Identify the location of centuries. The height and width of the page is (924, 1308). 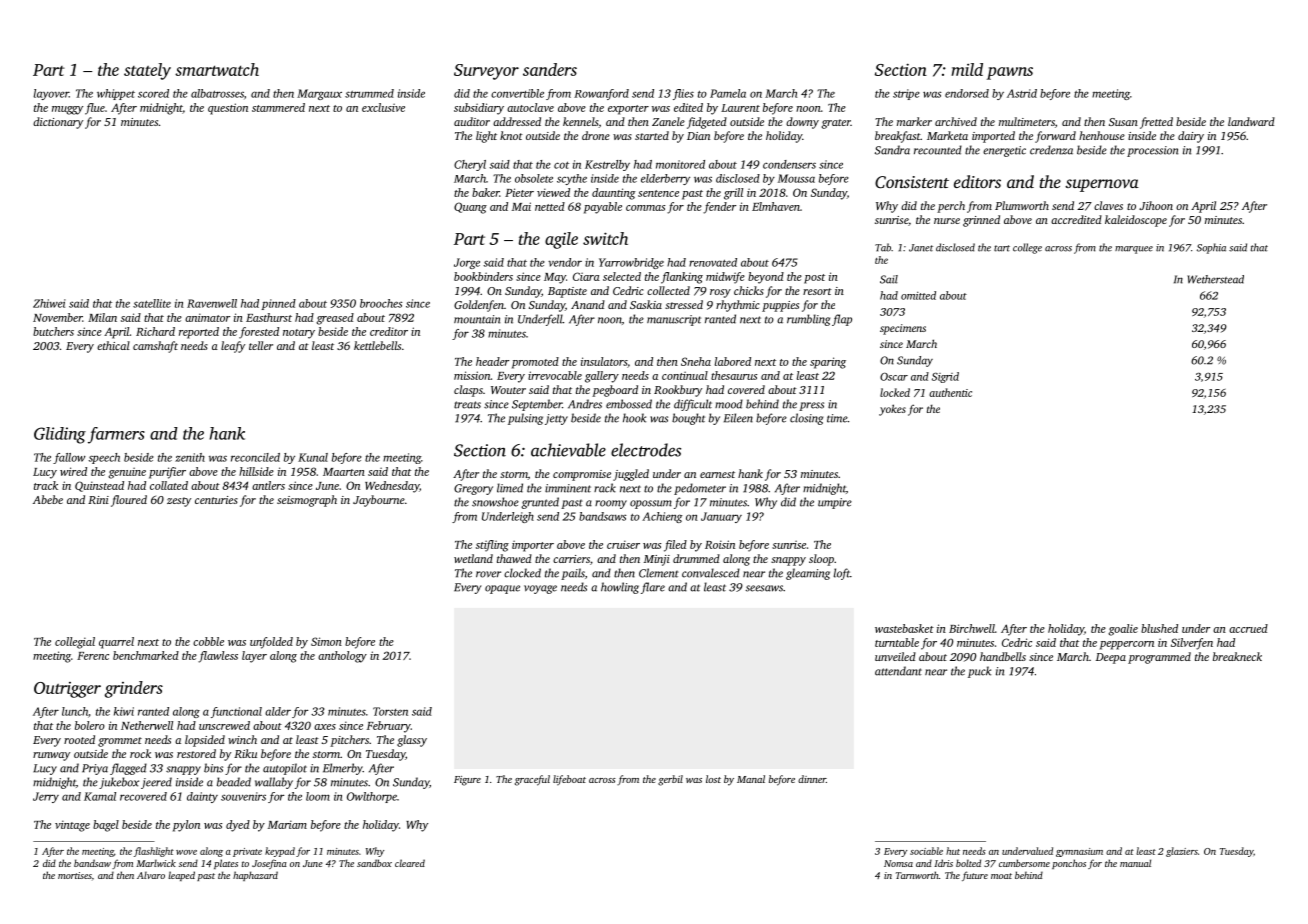
(216, 500).
